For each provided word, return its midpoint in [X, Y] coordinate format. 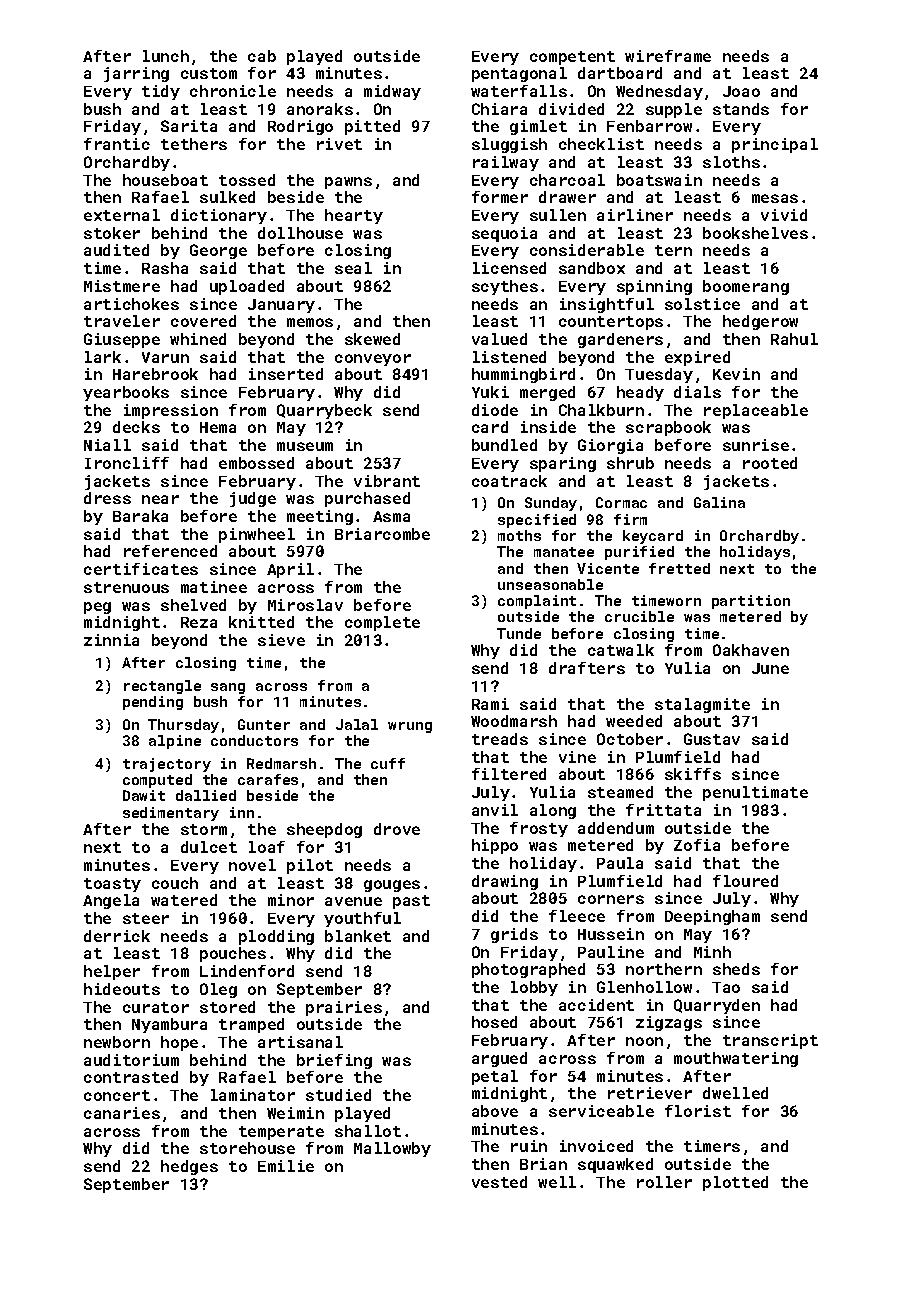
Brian [543, 1164]
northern [664, 969]
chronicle [233, 91]
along [553, 811]
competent [572, 58]
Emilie [286, 1166]
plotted [735, 1183]
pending [153, 703]
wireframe [668, 56]
